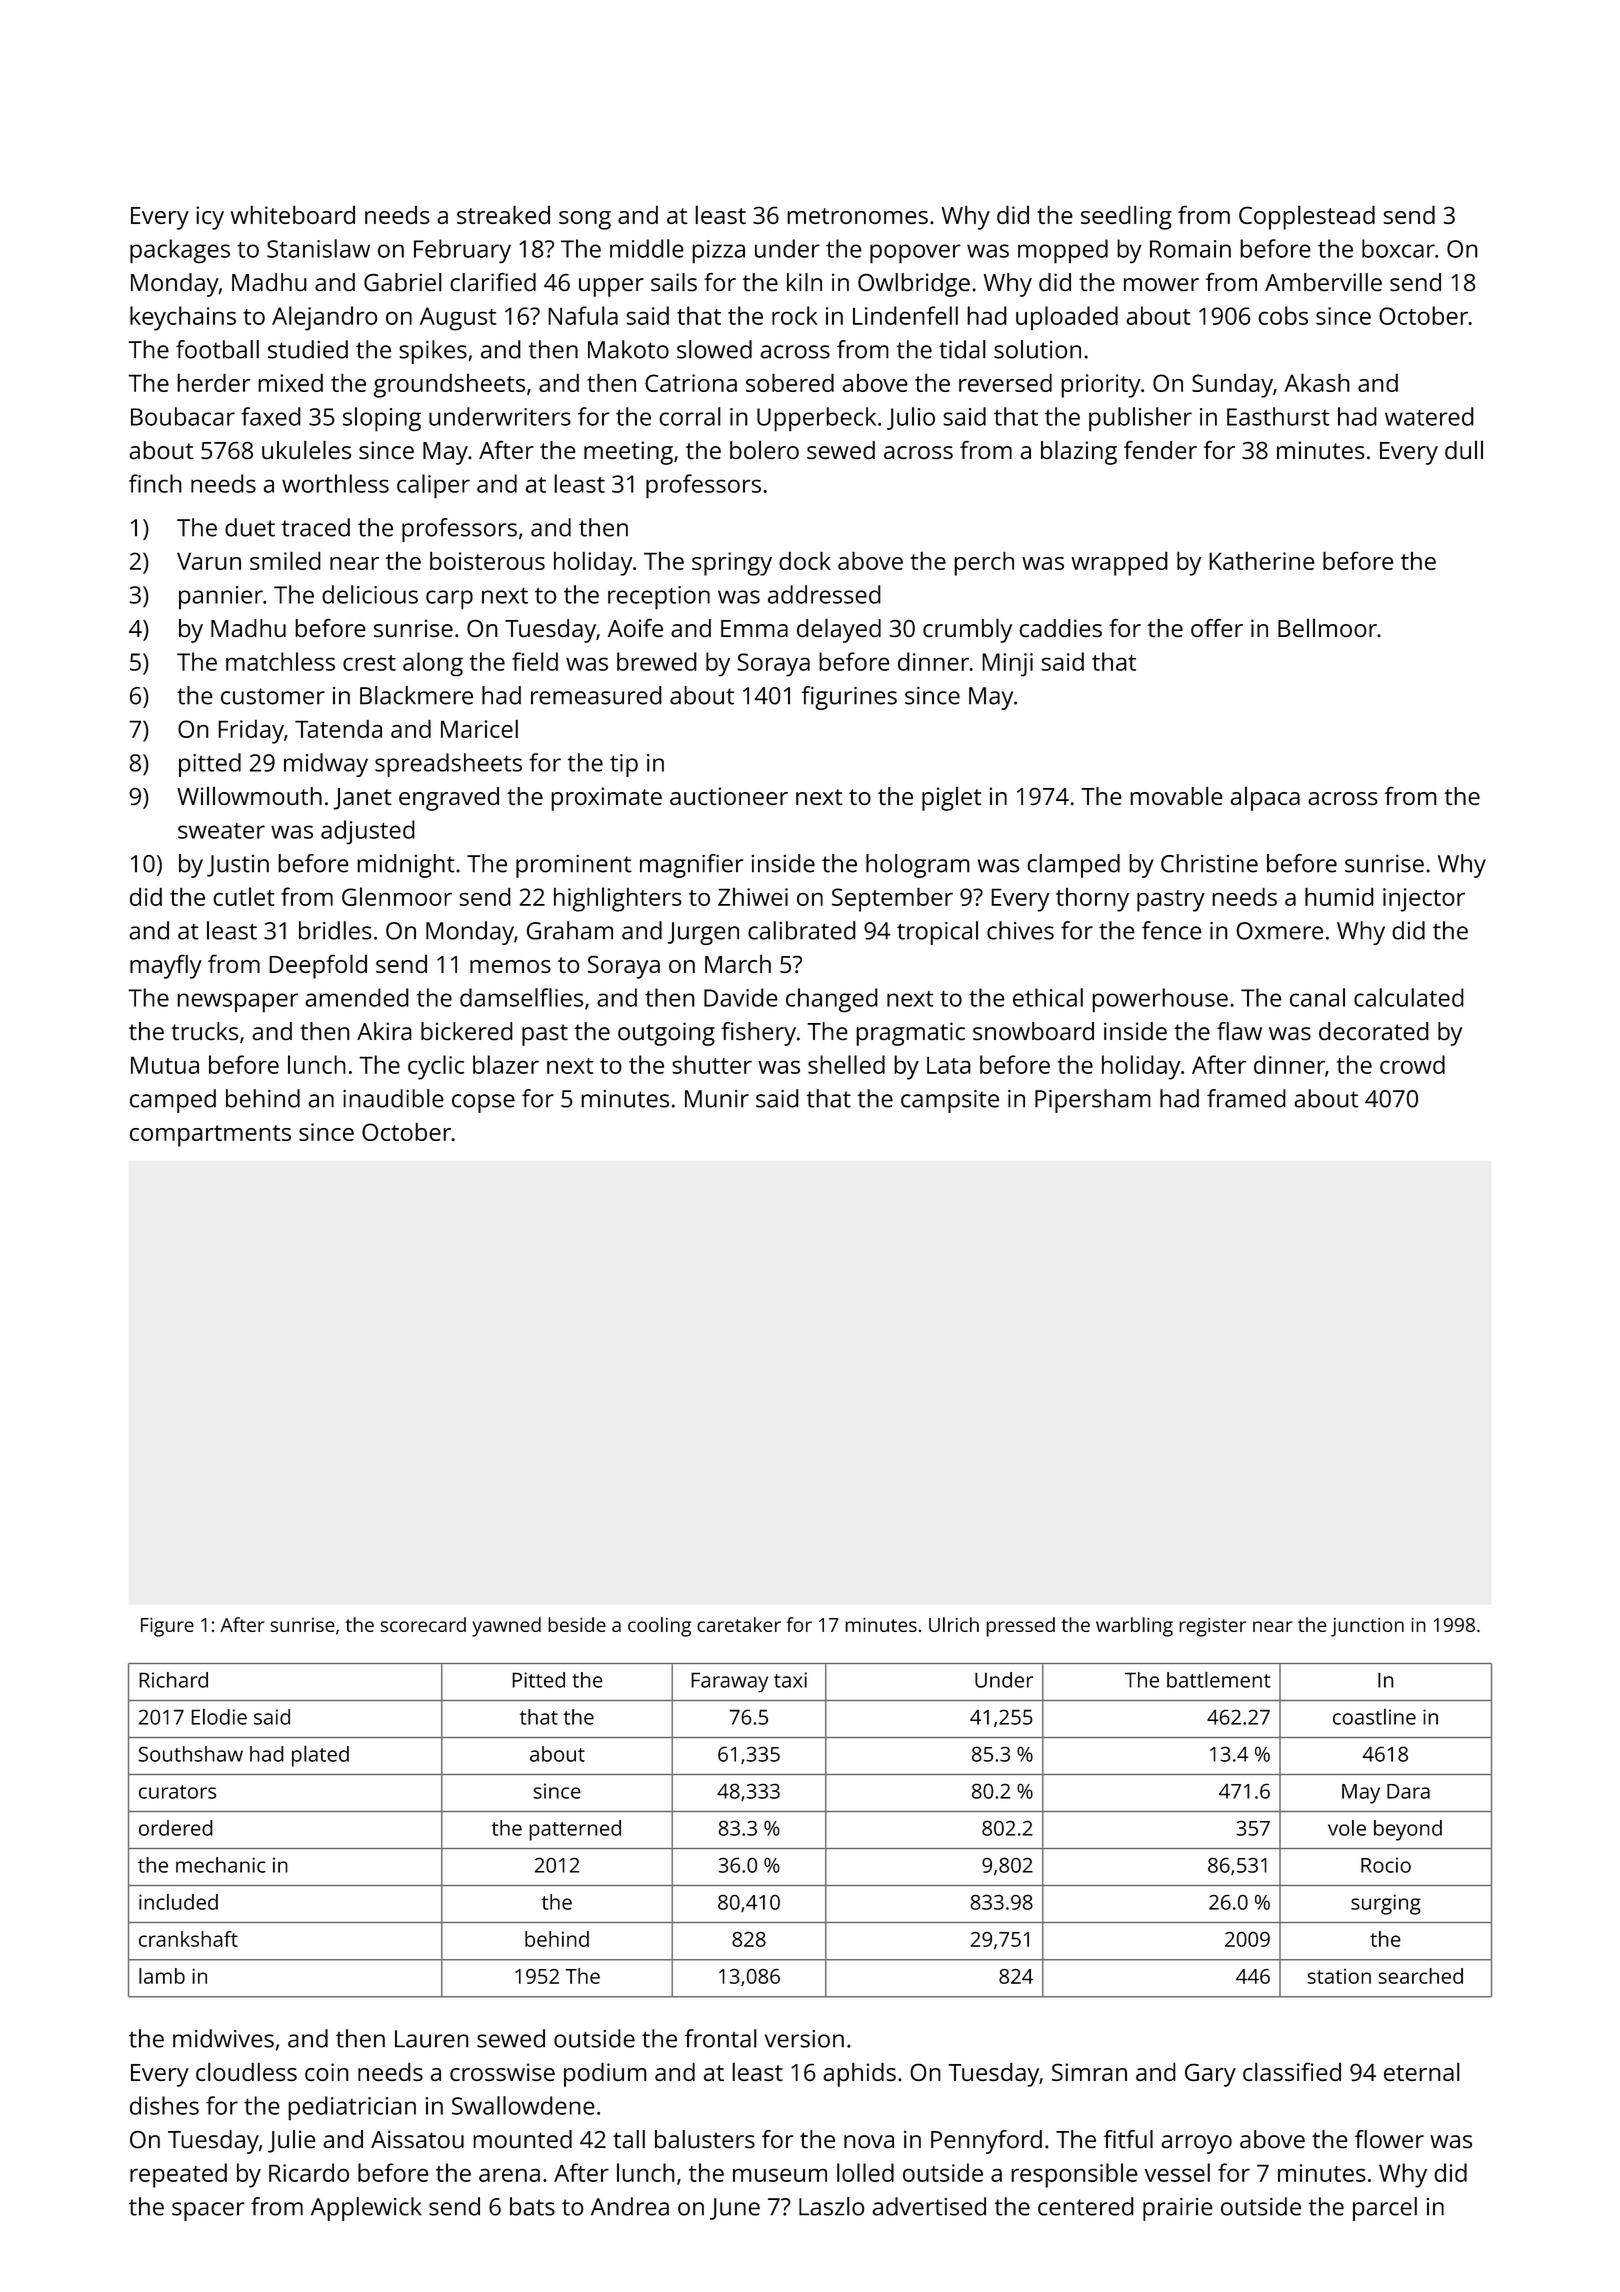  I want to click on compartments, so click(210, 1136).
